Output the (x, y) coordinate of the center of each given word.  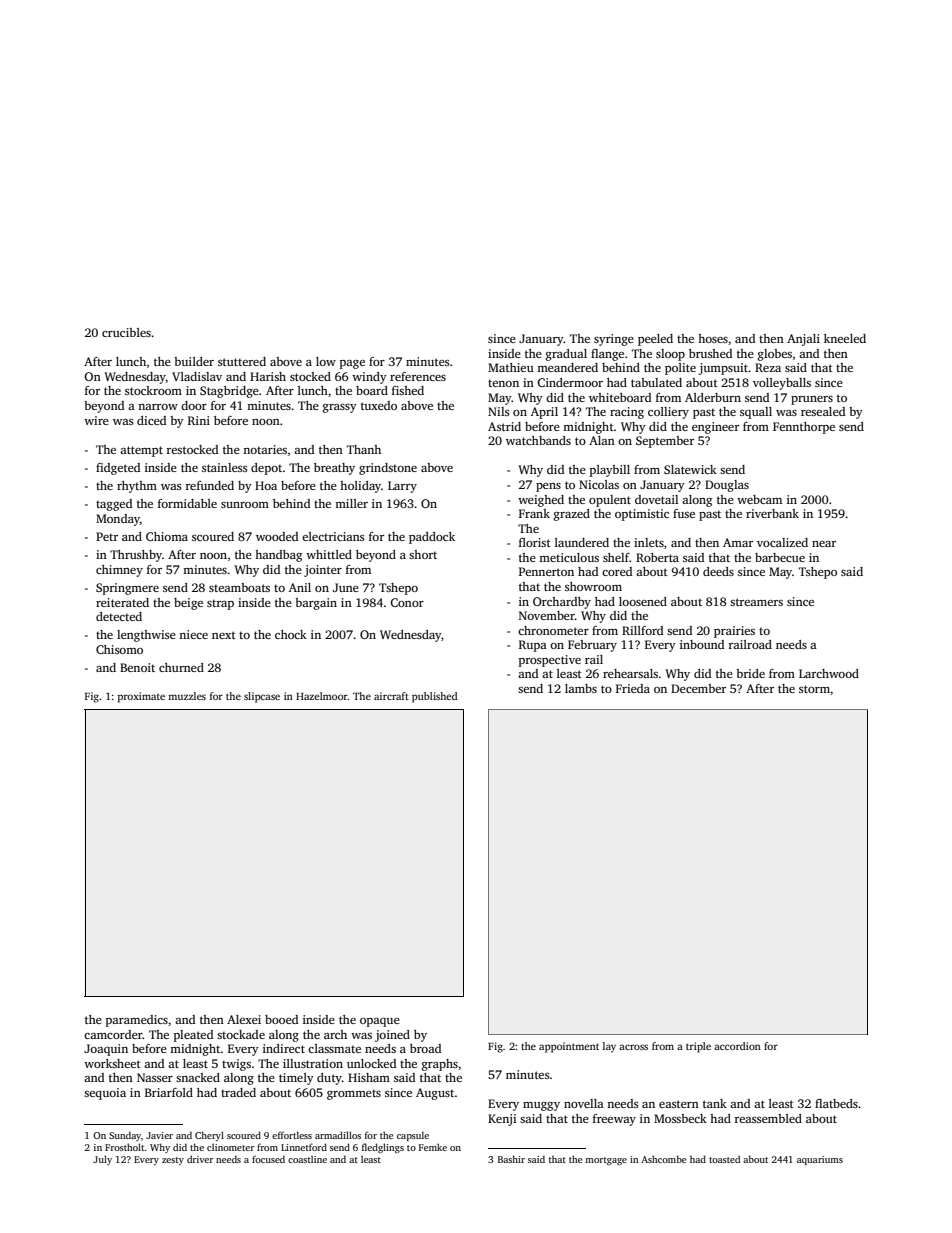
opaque (380, 1022)
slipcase (262, 697)
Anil (300, 587)
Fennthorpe (804, 428)
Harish (268, 376)
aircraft (391, 696)
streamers (756, 602)
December (698, 688)
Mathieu (511, 367)
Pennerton (546, 571)
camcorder (113, 1034)
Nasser (155, 1077)
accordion (737, 1046)
